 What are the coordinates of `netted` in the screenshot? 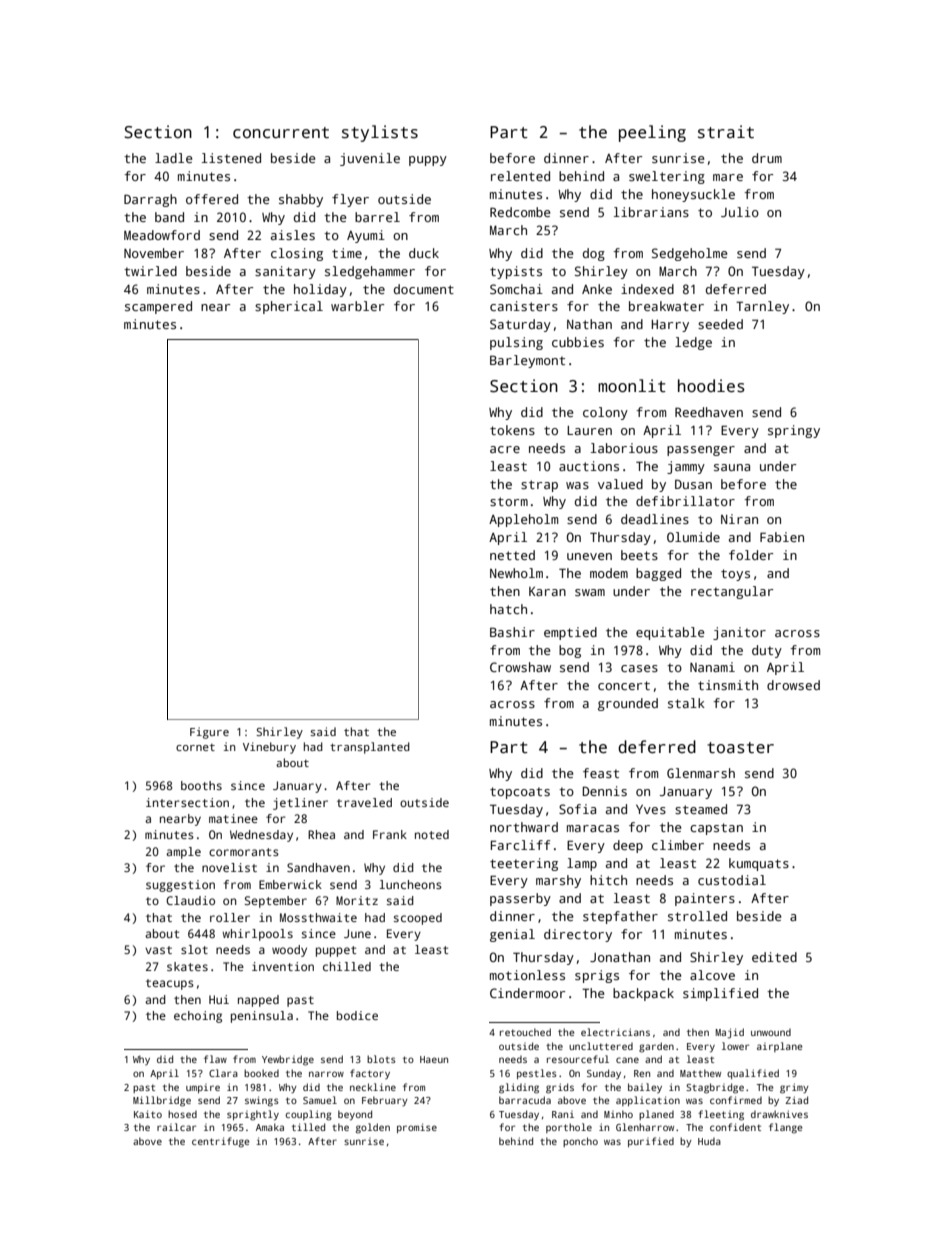 It's located at (512, 555).
